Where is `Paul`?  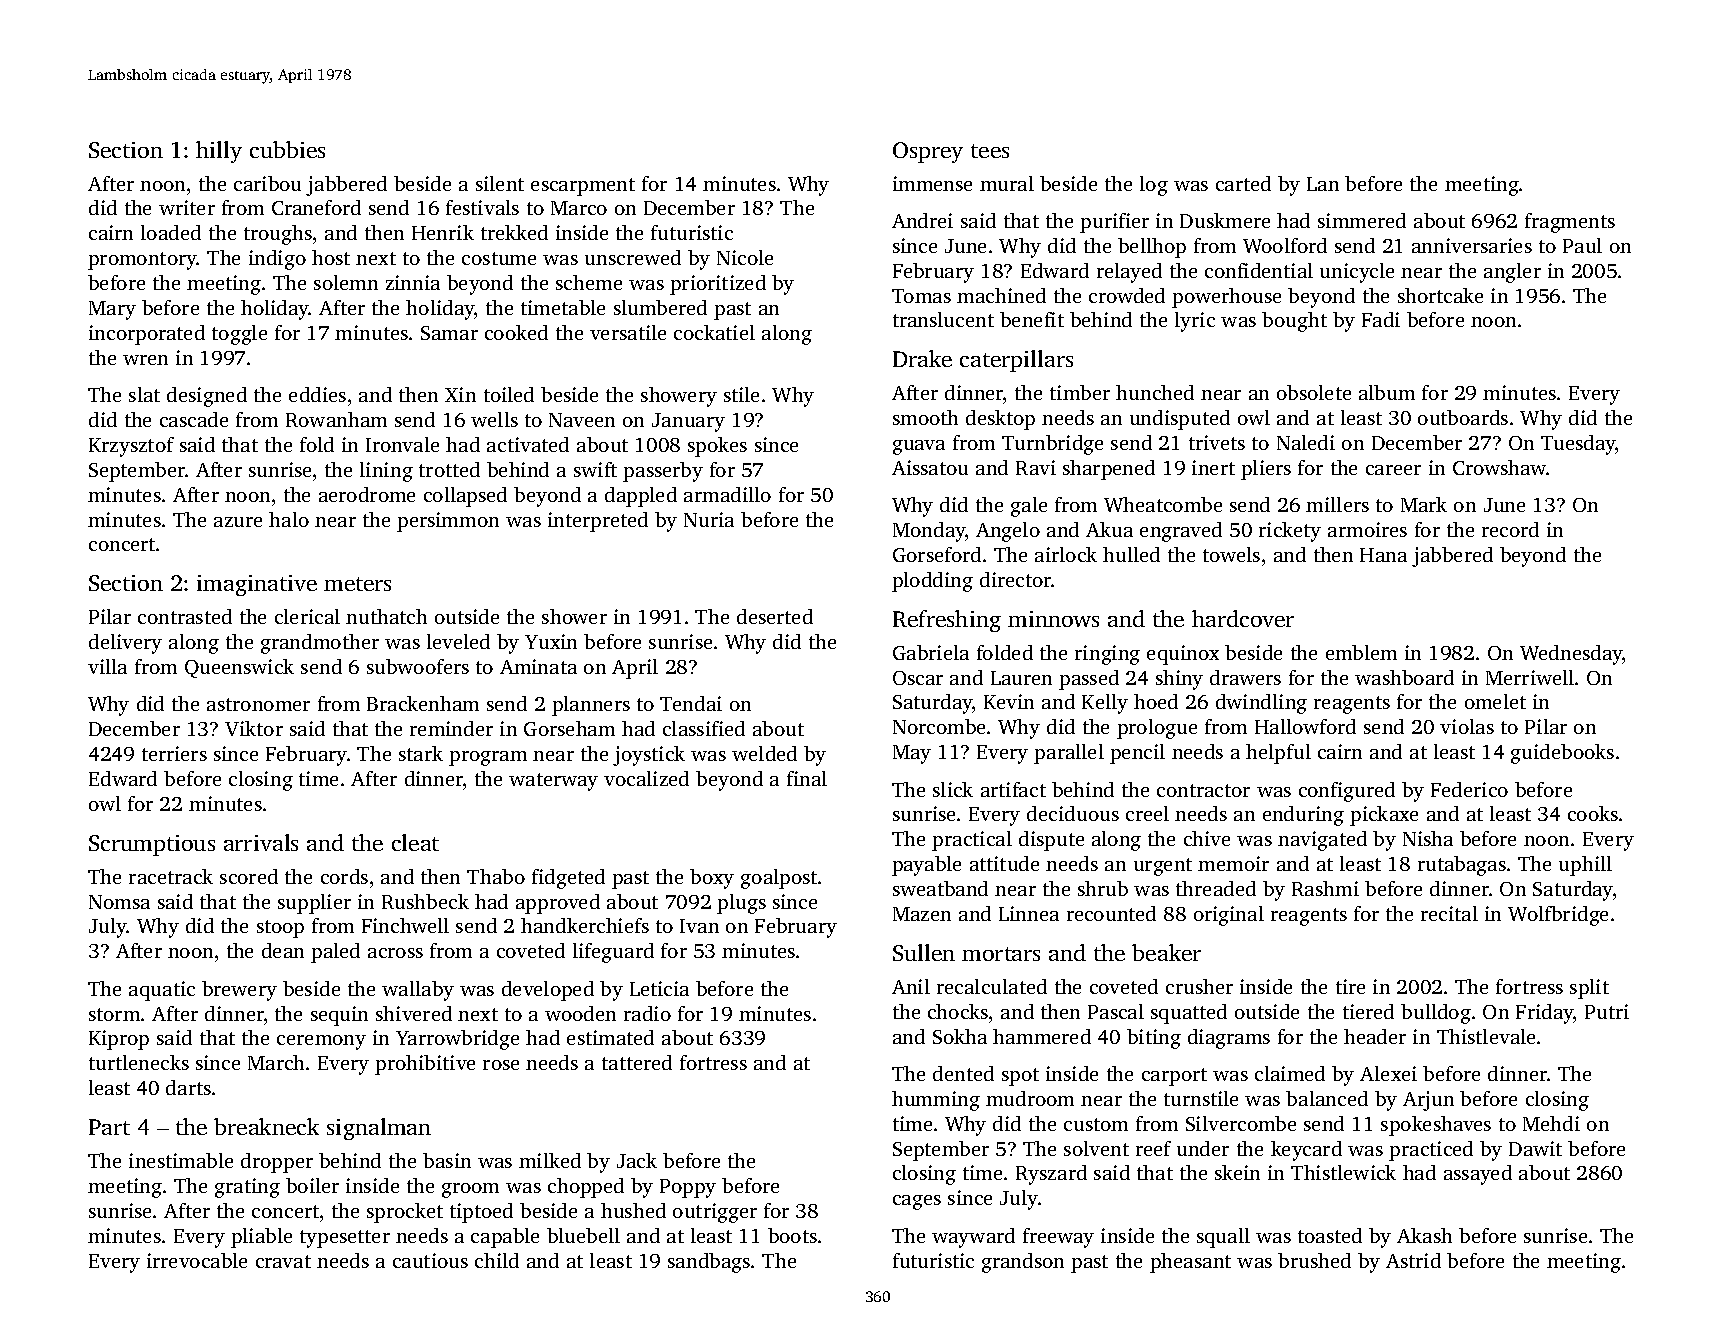
Paul is located at coordinates (1582, 245).
